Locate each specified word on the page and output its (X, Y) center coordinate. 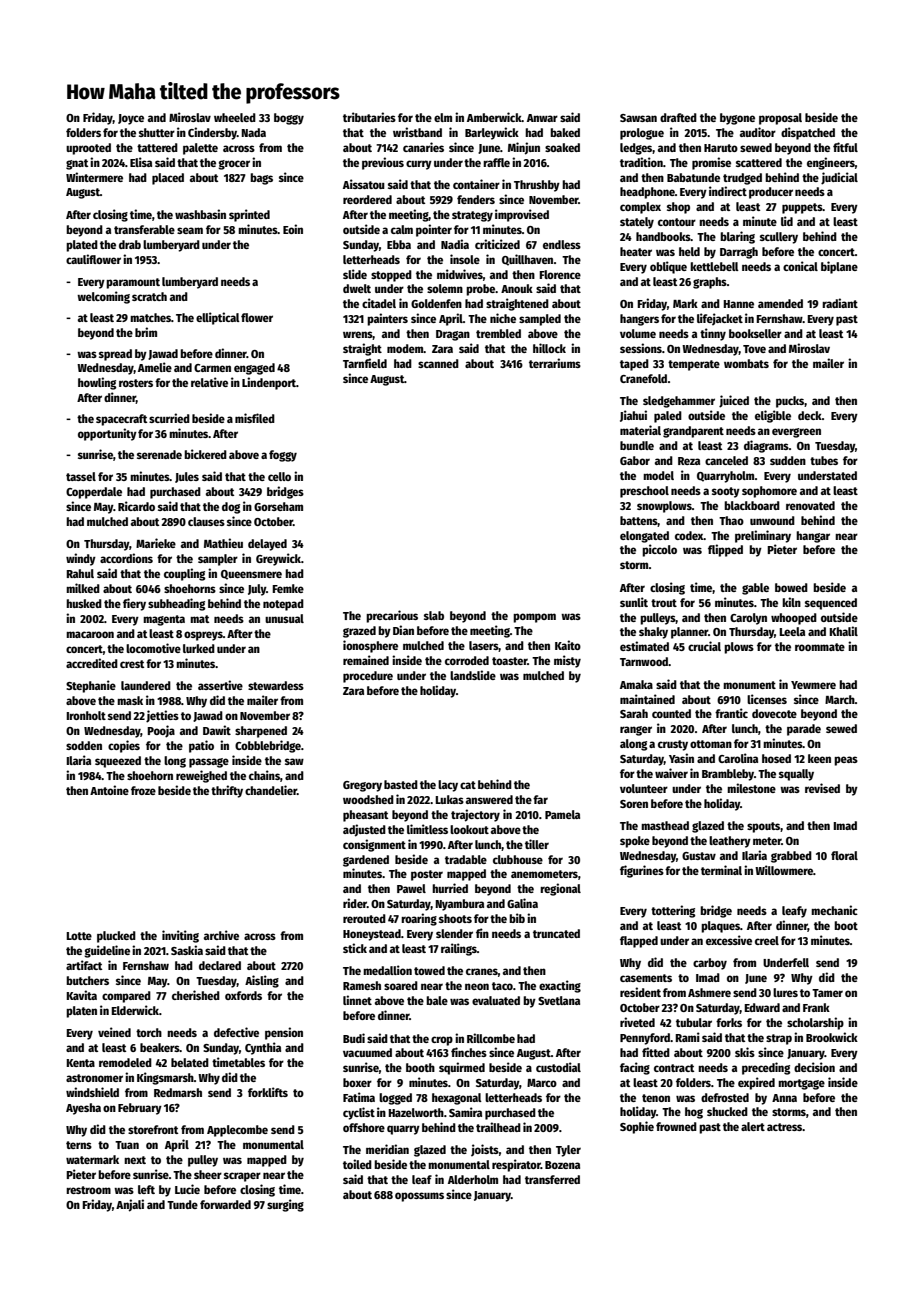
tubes (824, 460)
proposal (780, 119)
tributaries (369, 117)
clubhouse (518, 859)
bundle (637, 445)
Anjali (130, 1205)
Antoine (109, 790)
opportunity (107, 434)
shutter (157, 132)
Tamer (827, 993)
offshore (364, 1127)
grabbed (791, 857)
